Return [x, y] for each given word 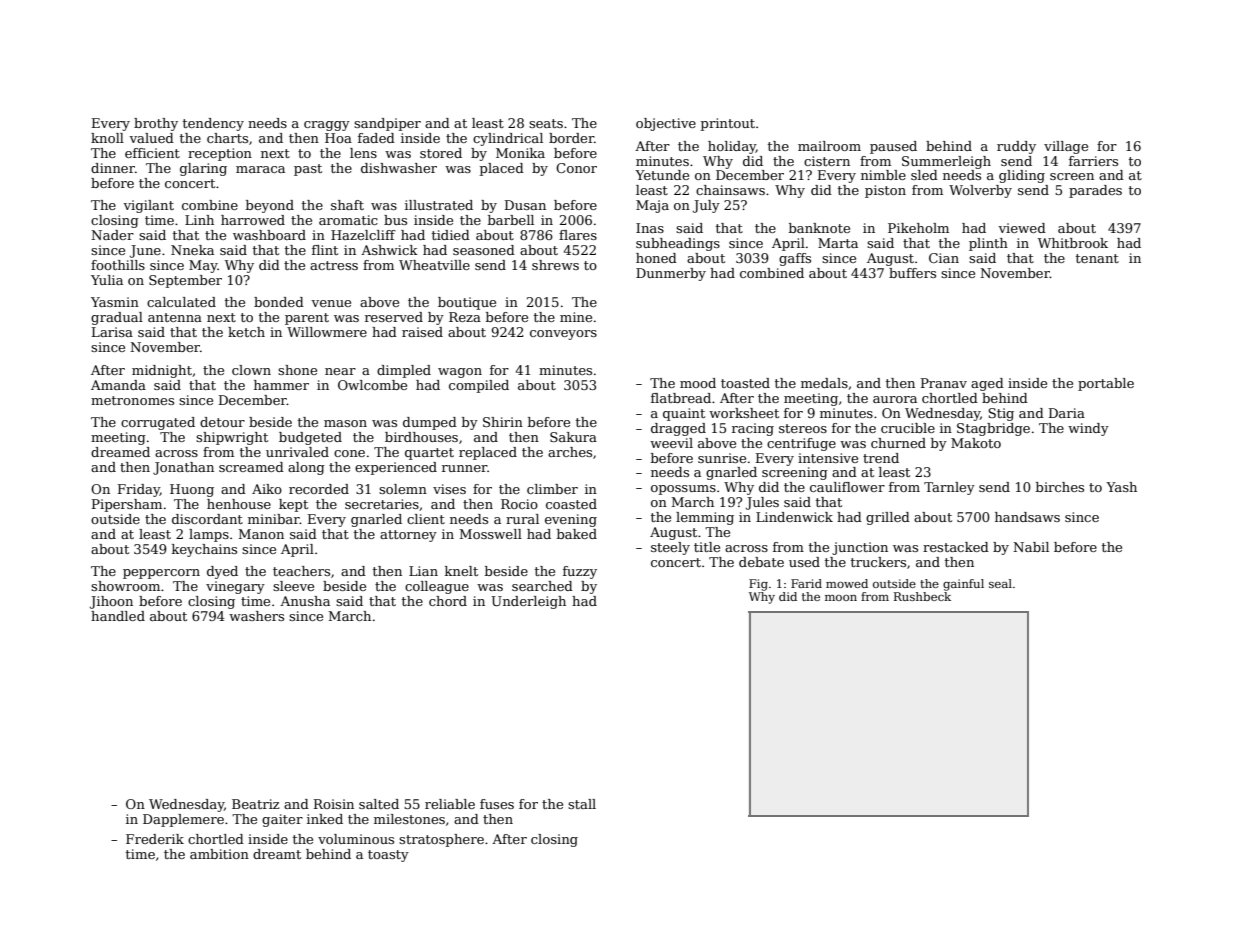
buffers [912, 273]
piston [885, 191]
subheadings [678, 244]
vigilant [148, 206]
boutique [467, 303]
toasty [388, 856]
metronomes [132, 400]
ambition [219, 854]
